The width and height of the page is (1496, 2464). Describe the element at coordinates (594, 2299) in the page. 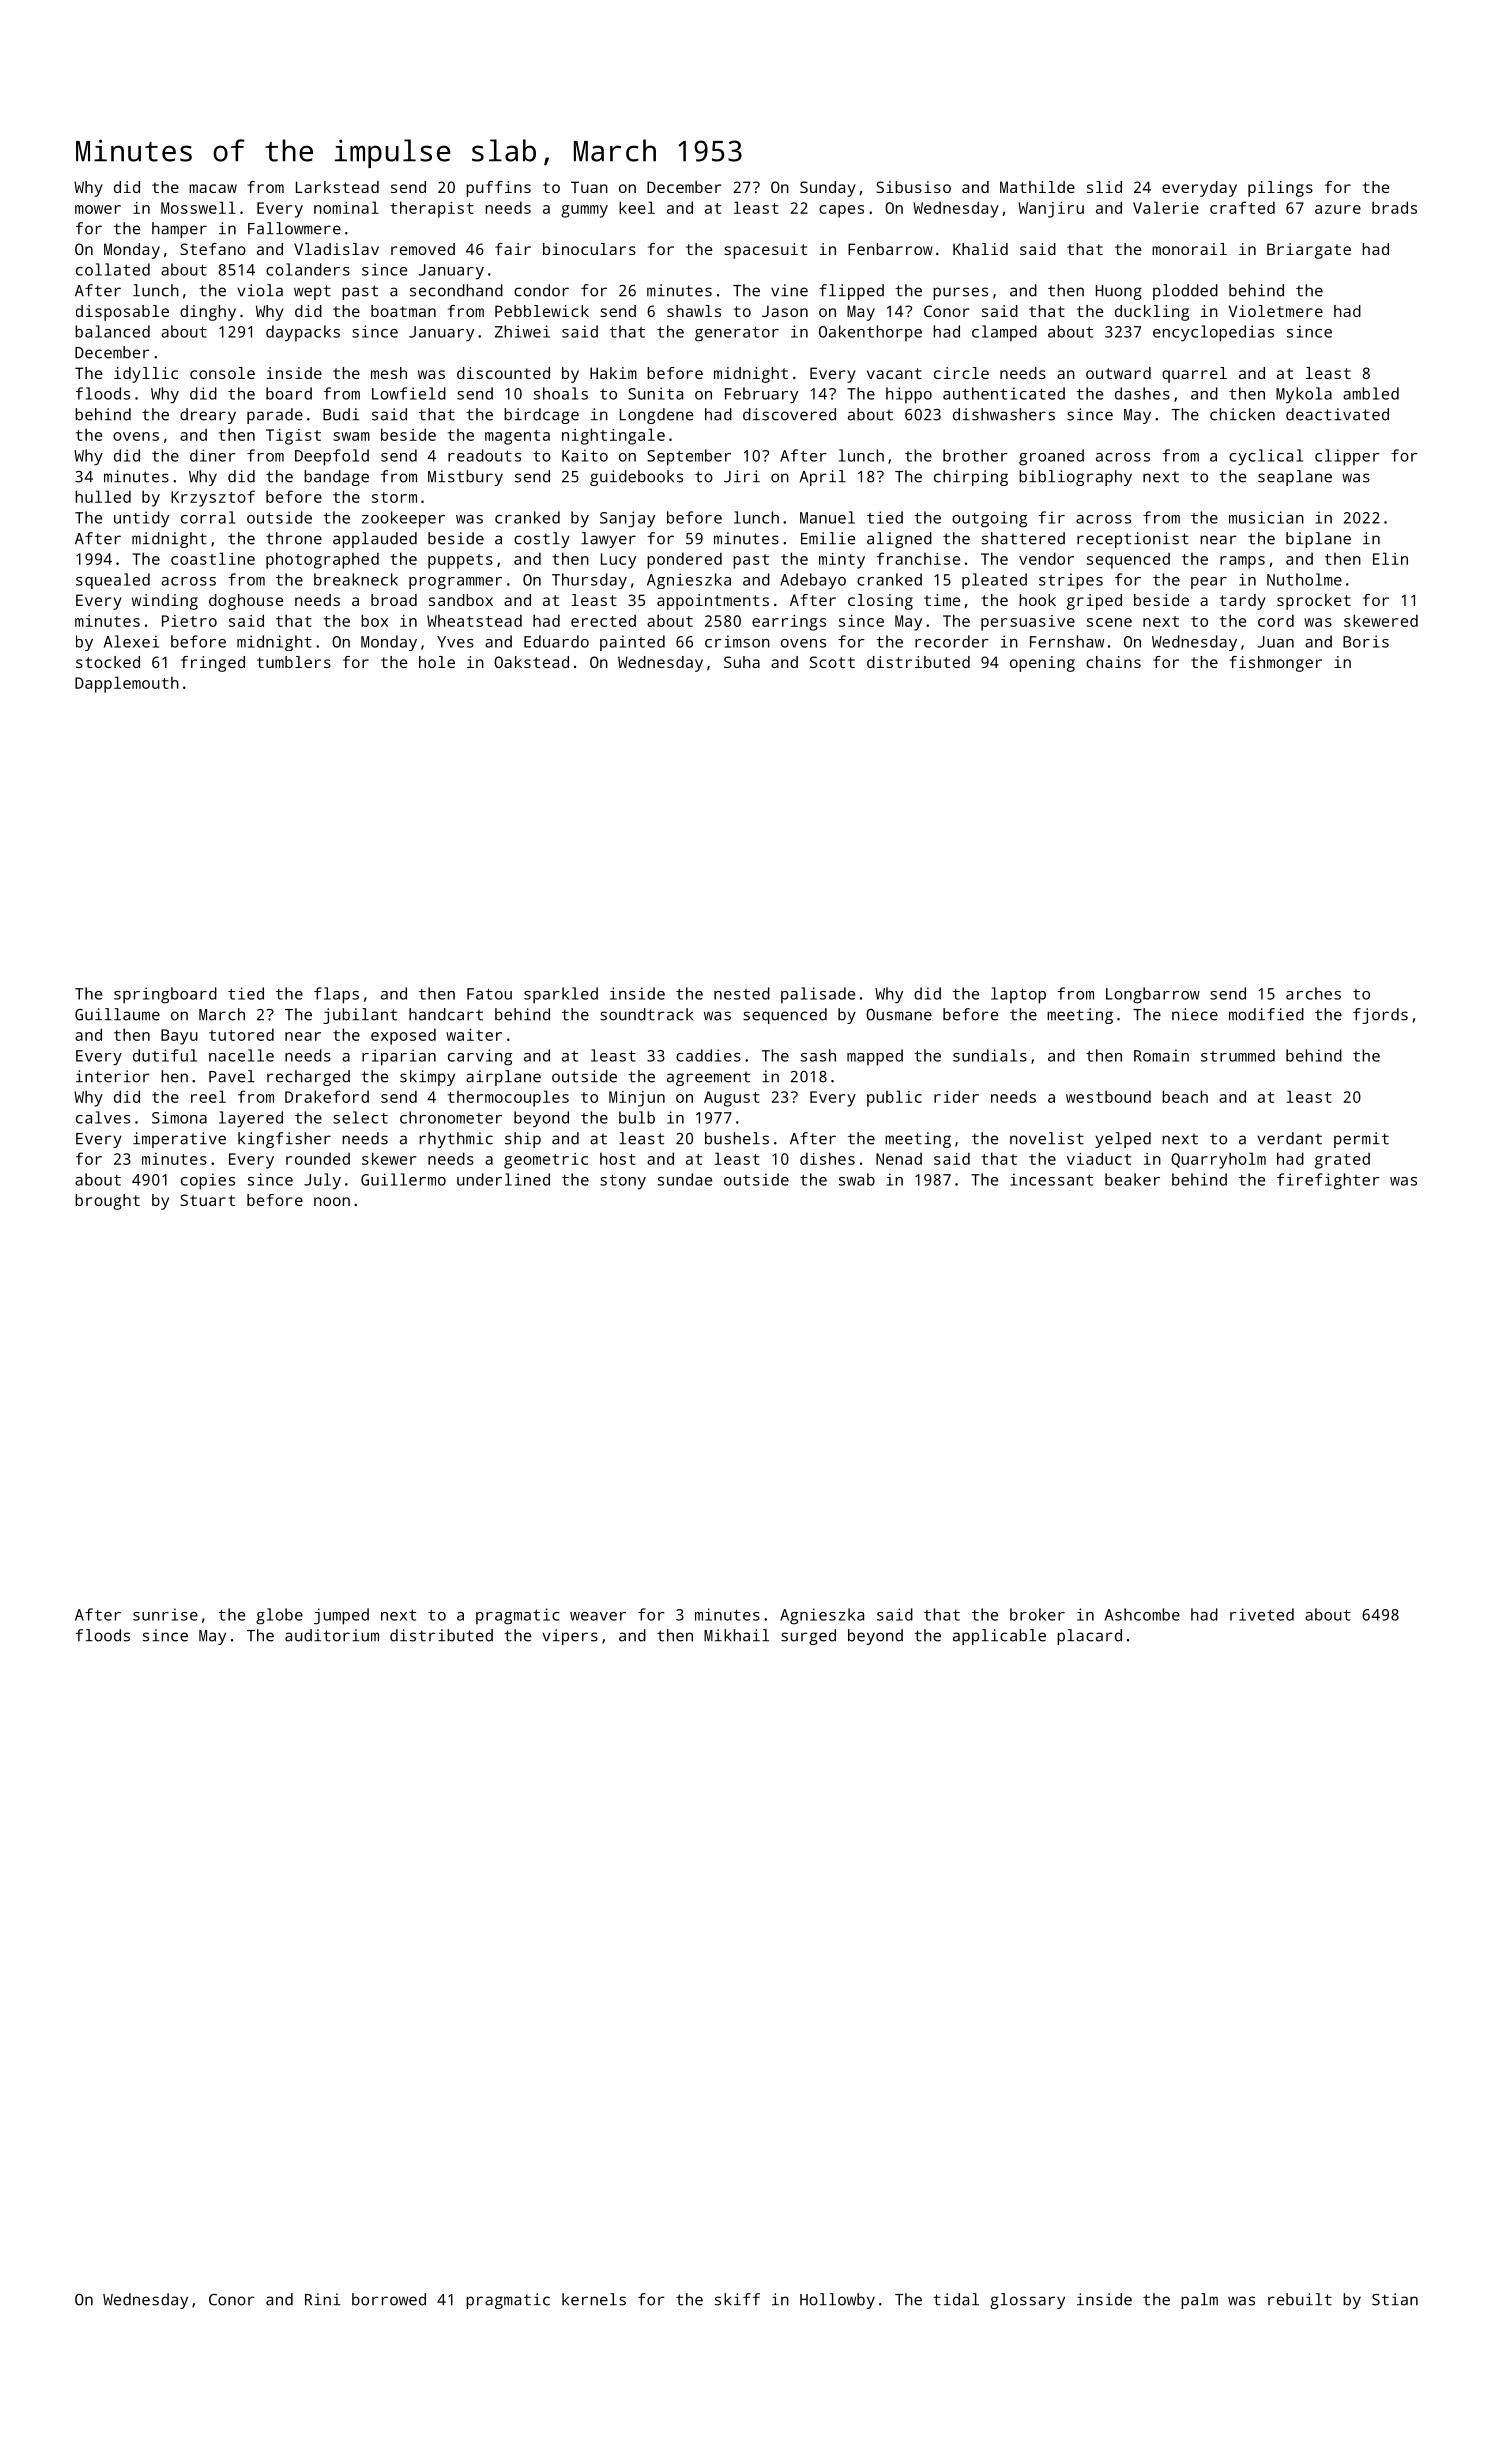

I see `kernels` at that location.
